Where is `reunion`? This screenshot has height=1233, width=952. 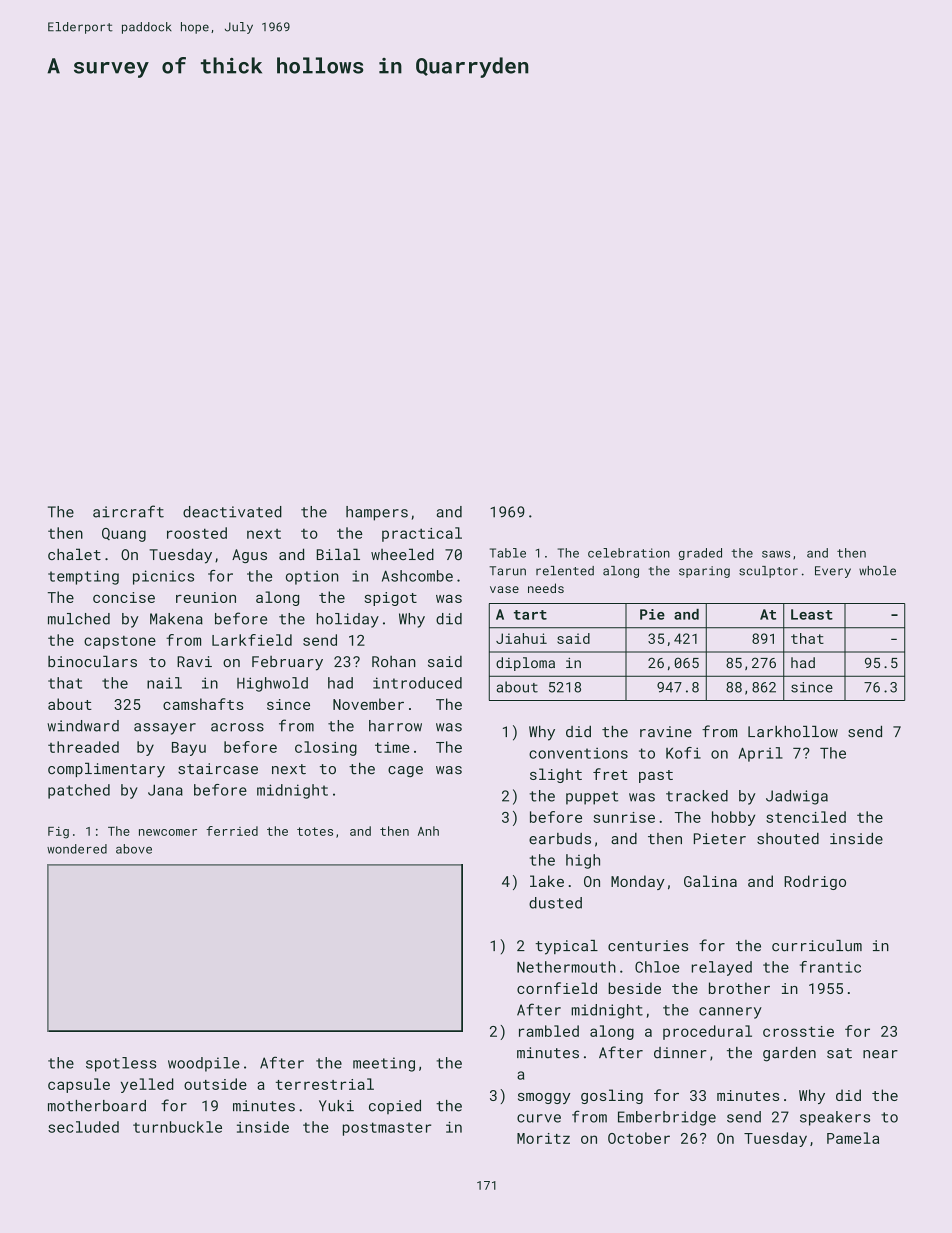 reunion is located at coordinates (206, 597).
